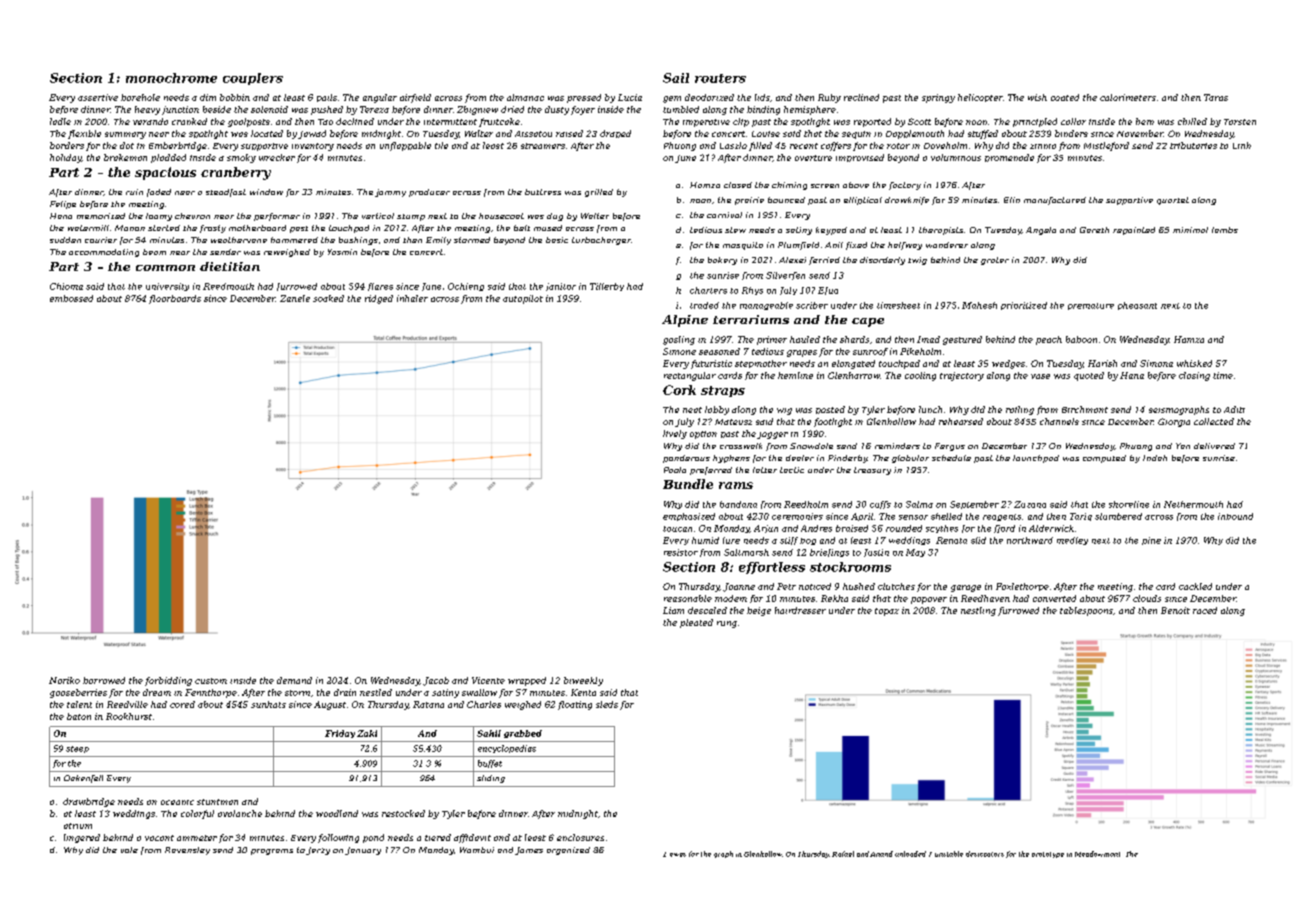 This document has height=924, width=1308. Describe the element at coordinates (727, 624) in the document. I see `rung` at that location.
